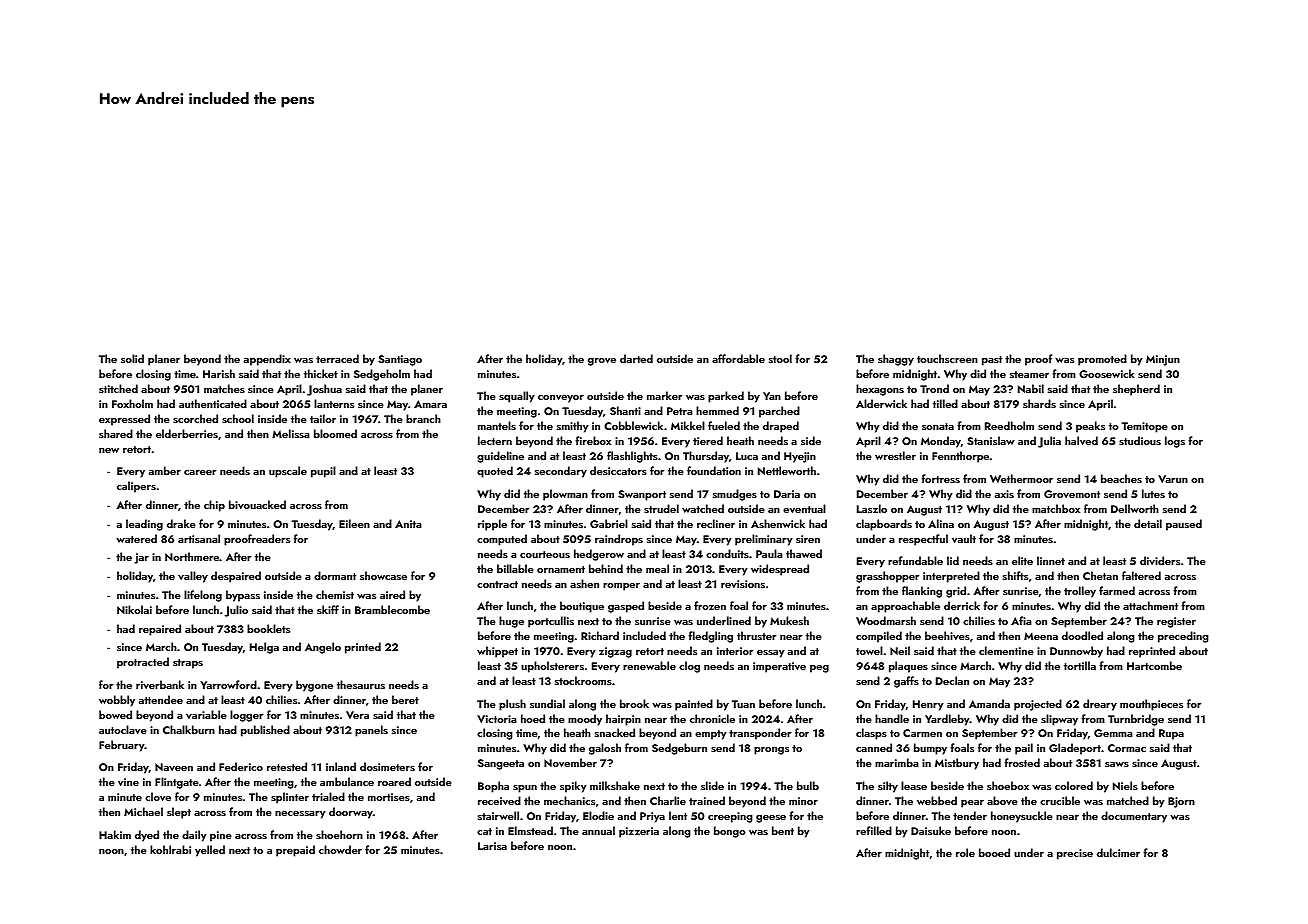 The image size is (1308, 924). I want to click on pail, so click(1024, 749).
